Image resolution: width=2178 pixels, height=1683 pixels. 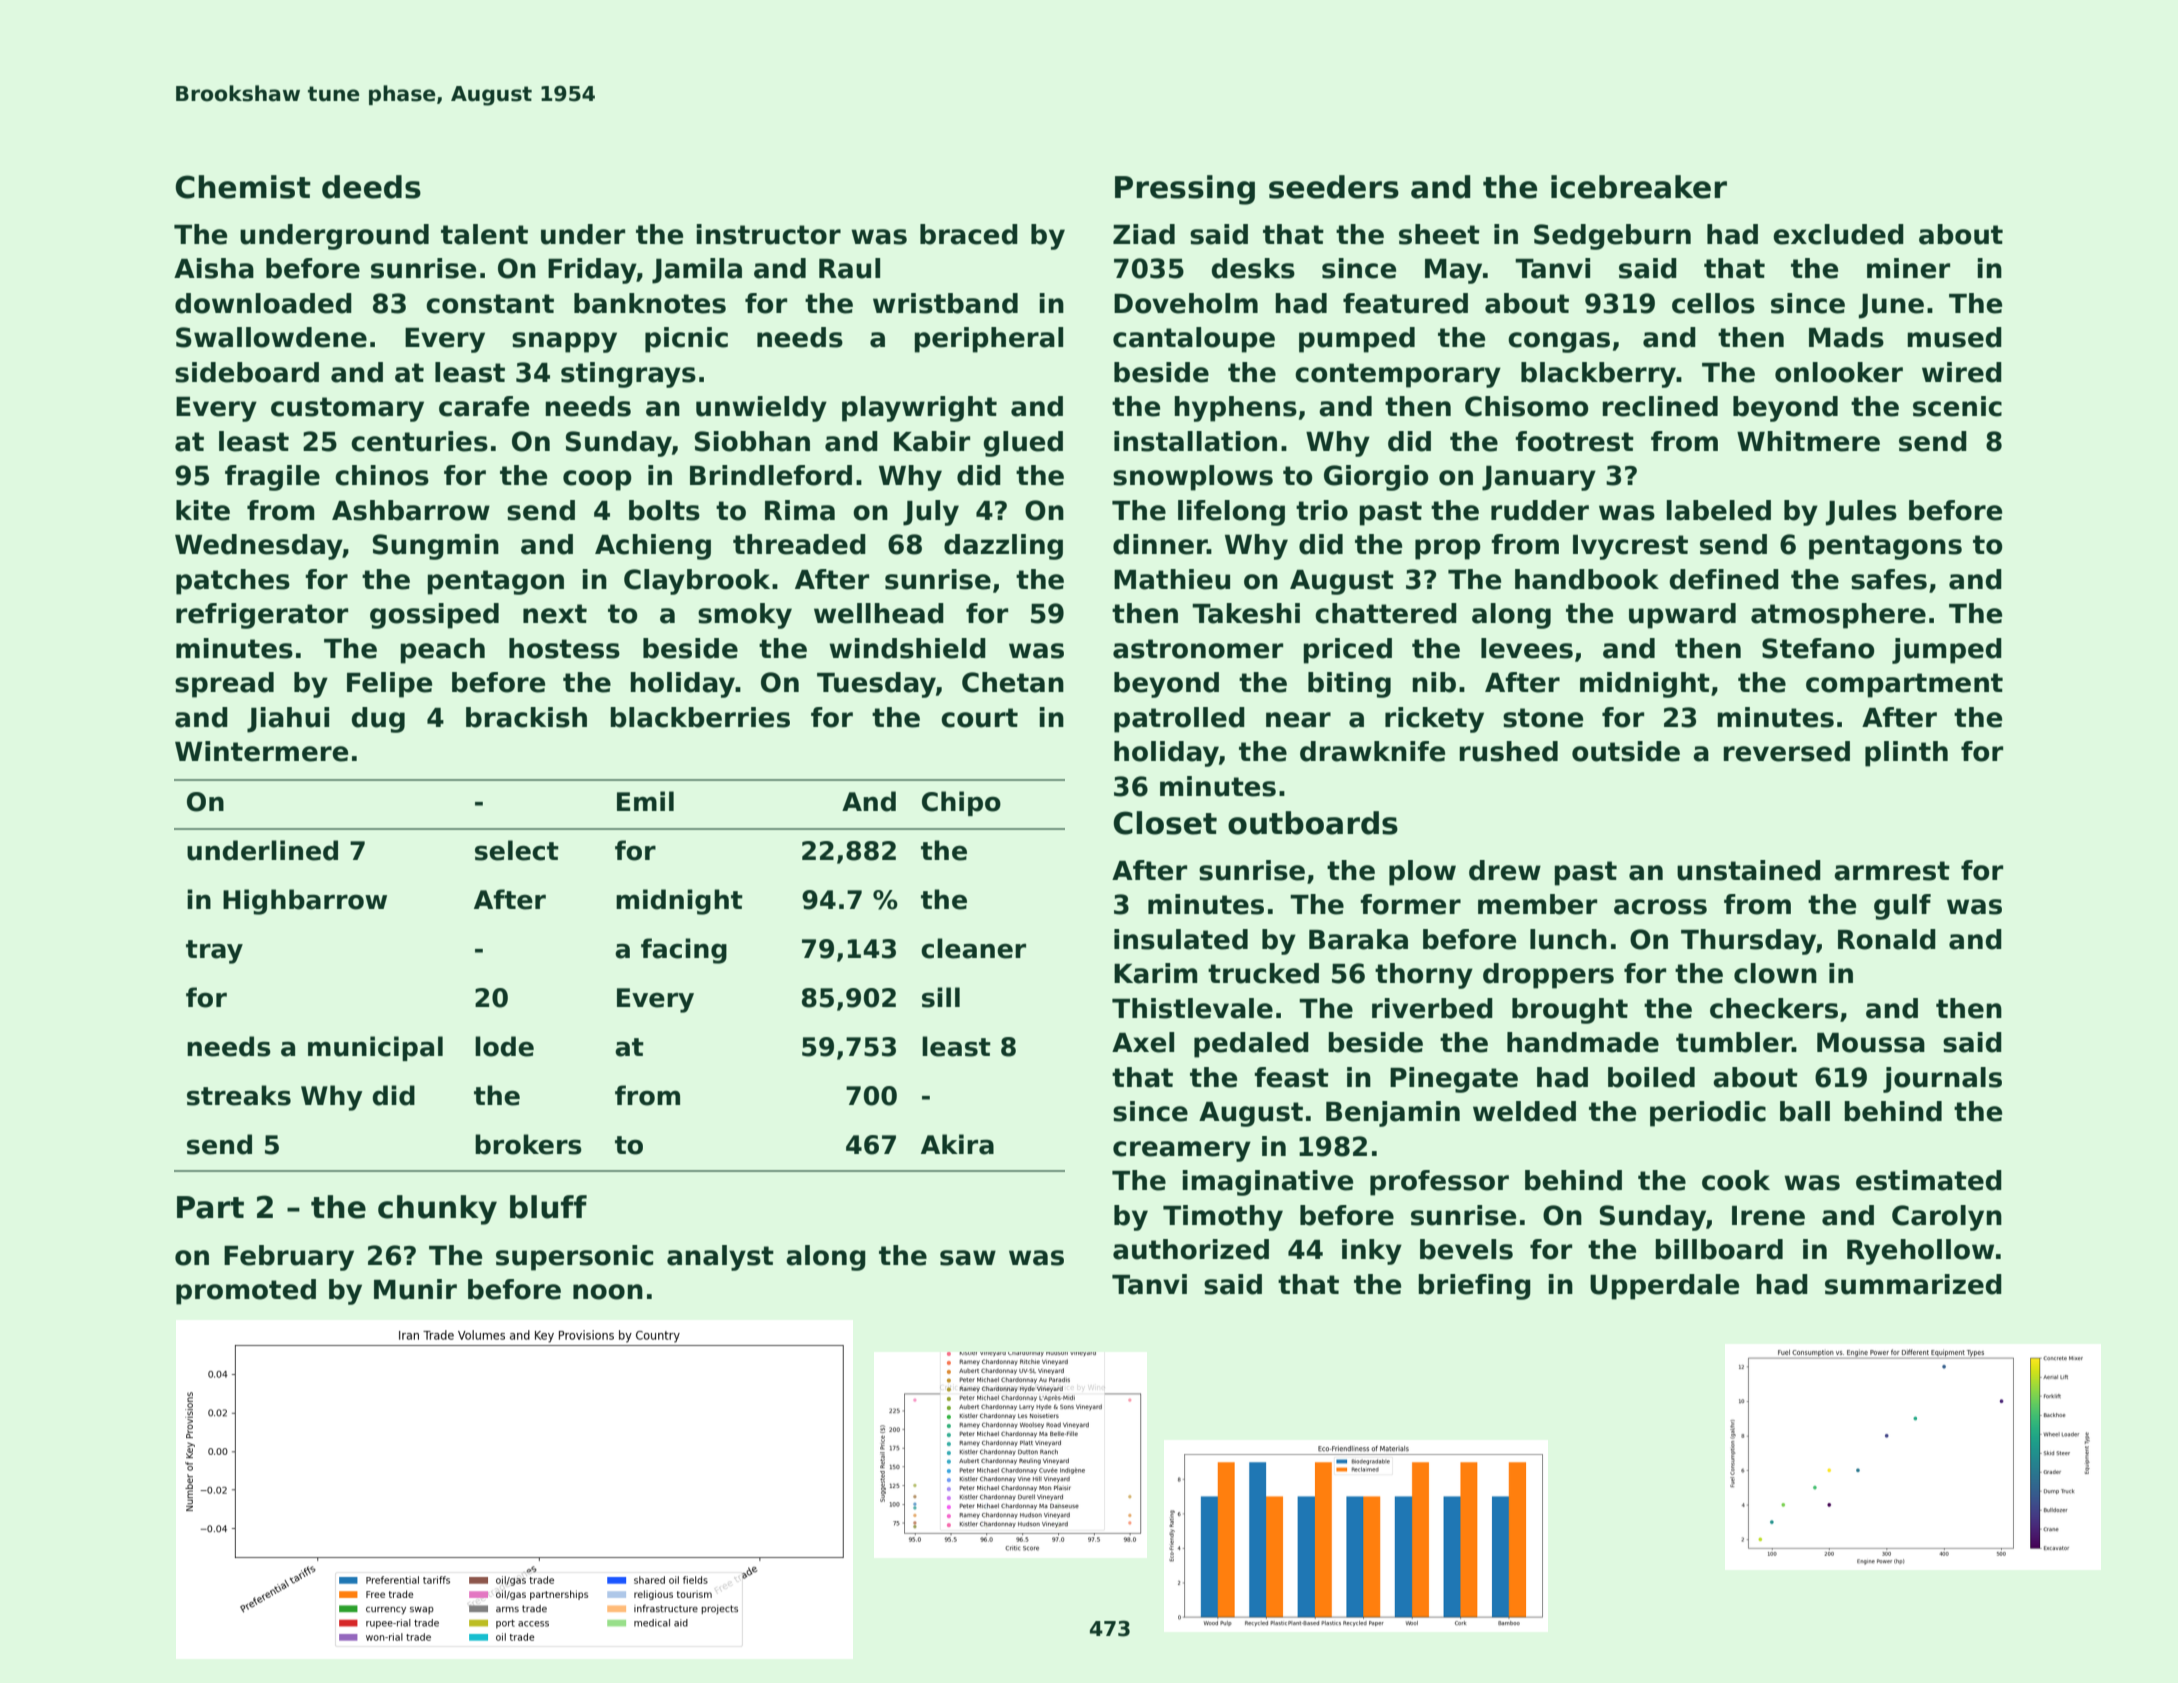 What do you see at coordinates (224, 685) in the image?
I see `spread` at bounding box center [224, 685].
